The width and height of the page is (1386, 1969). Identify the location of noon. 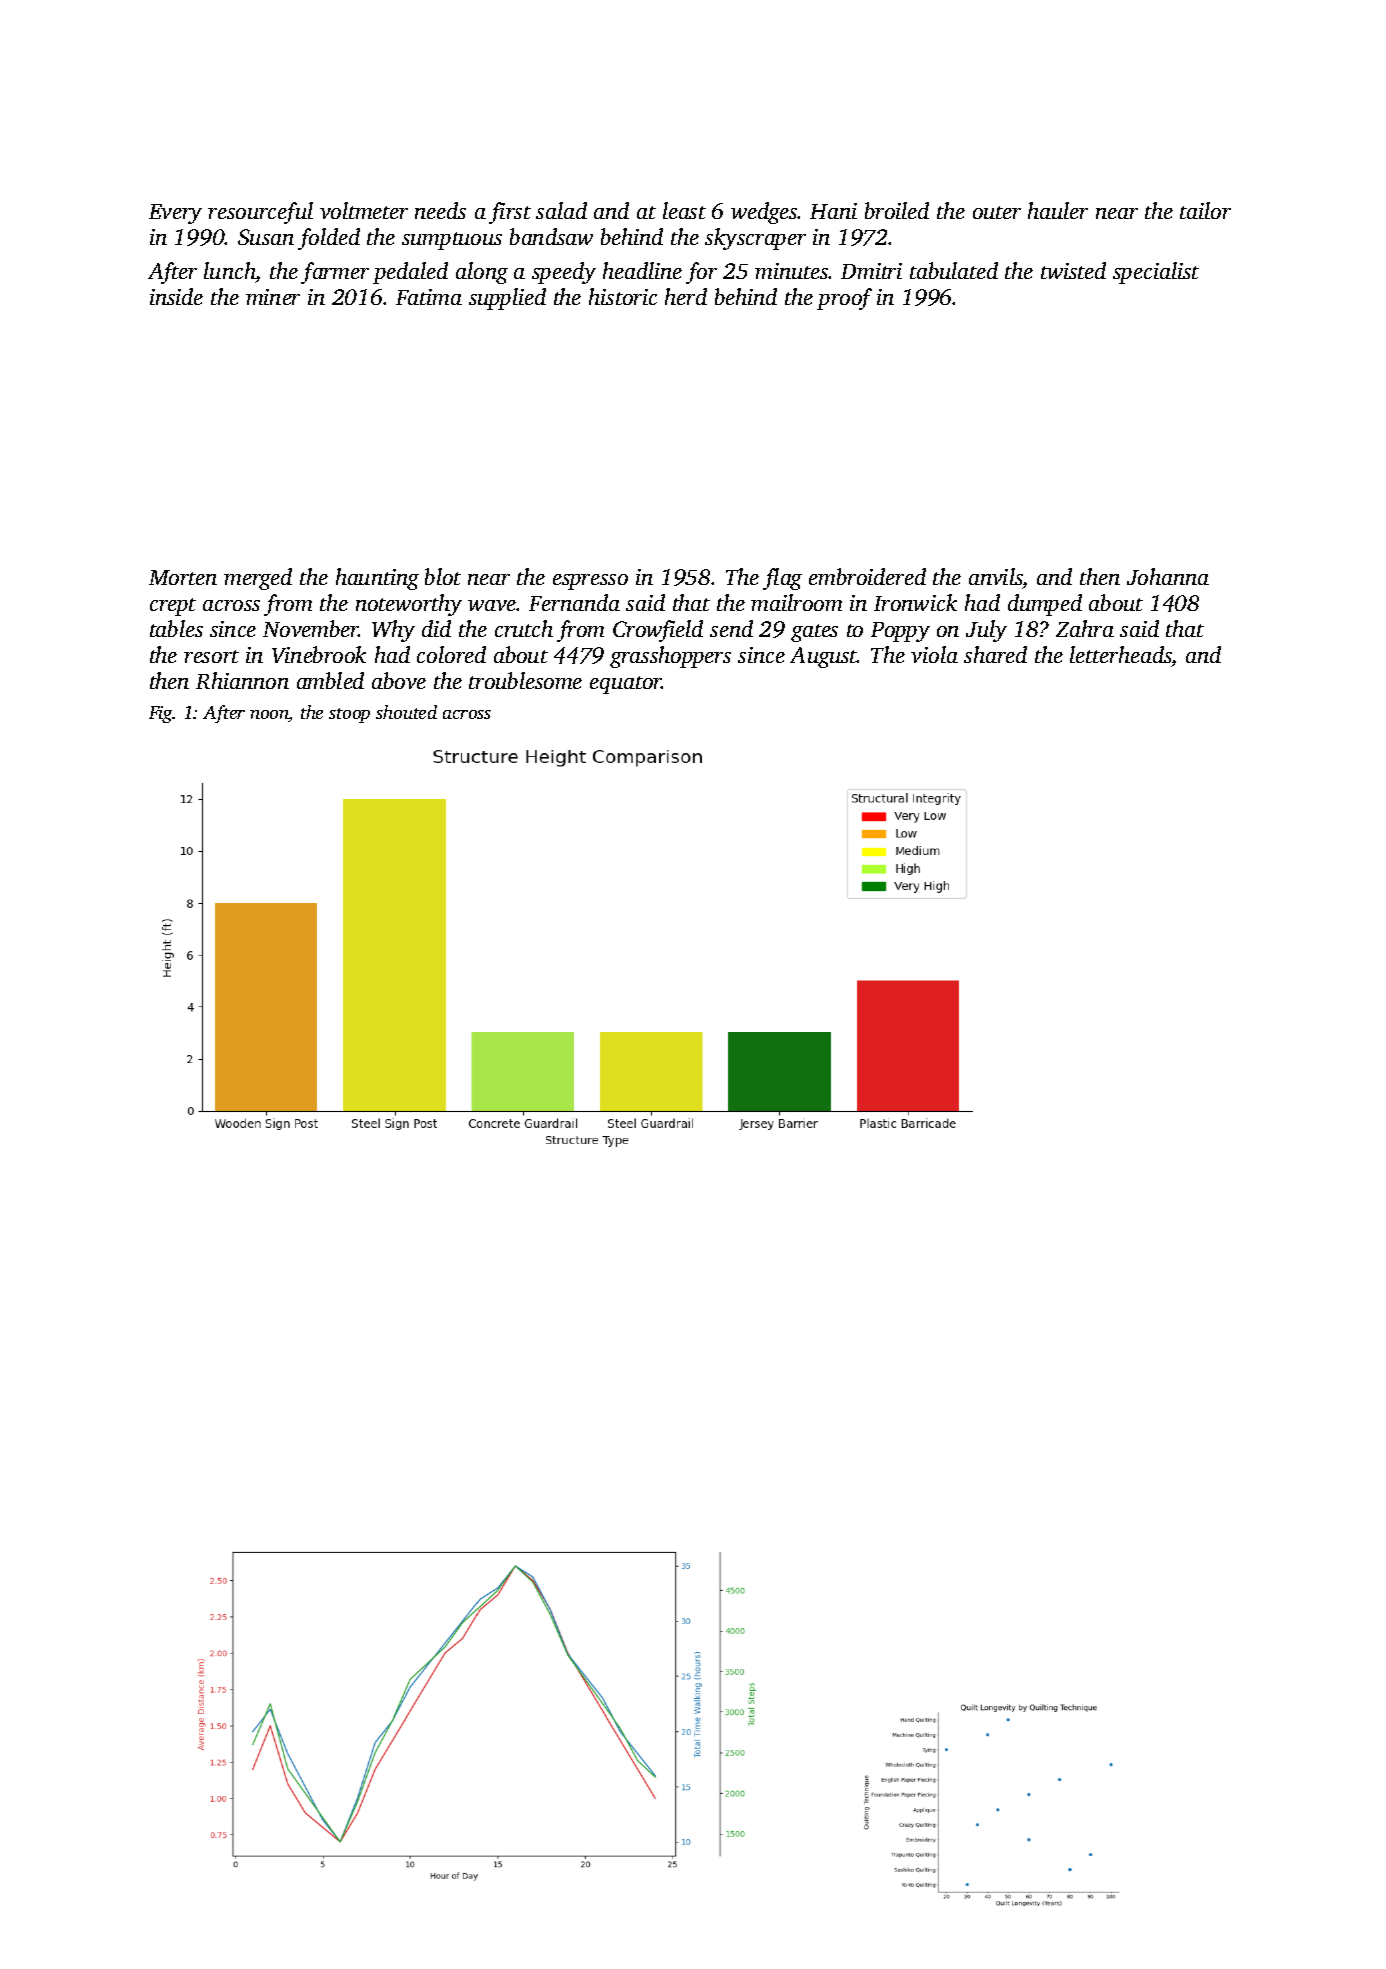
(269, 716).
